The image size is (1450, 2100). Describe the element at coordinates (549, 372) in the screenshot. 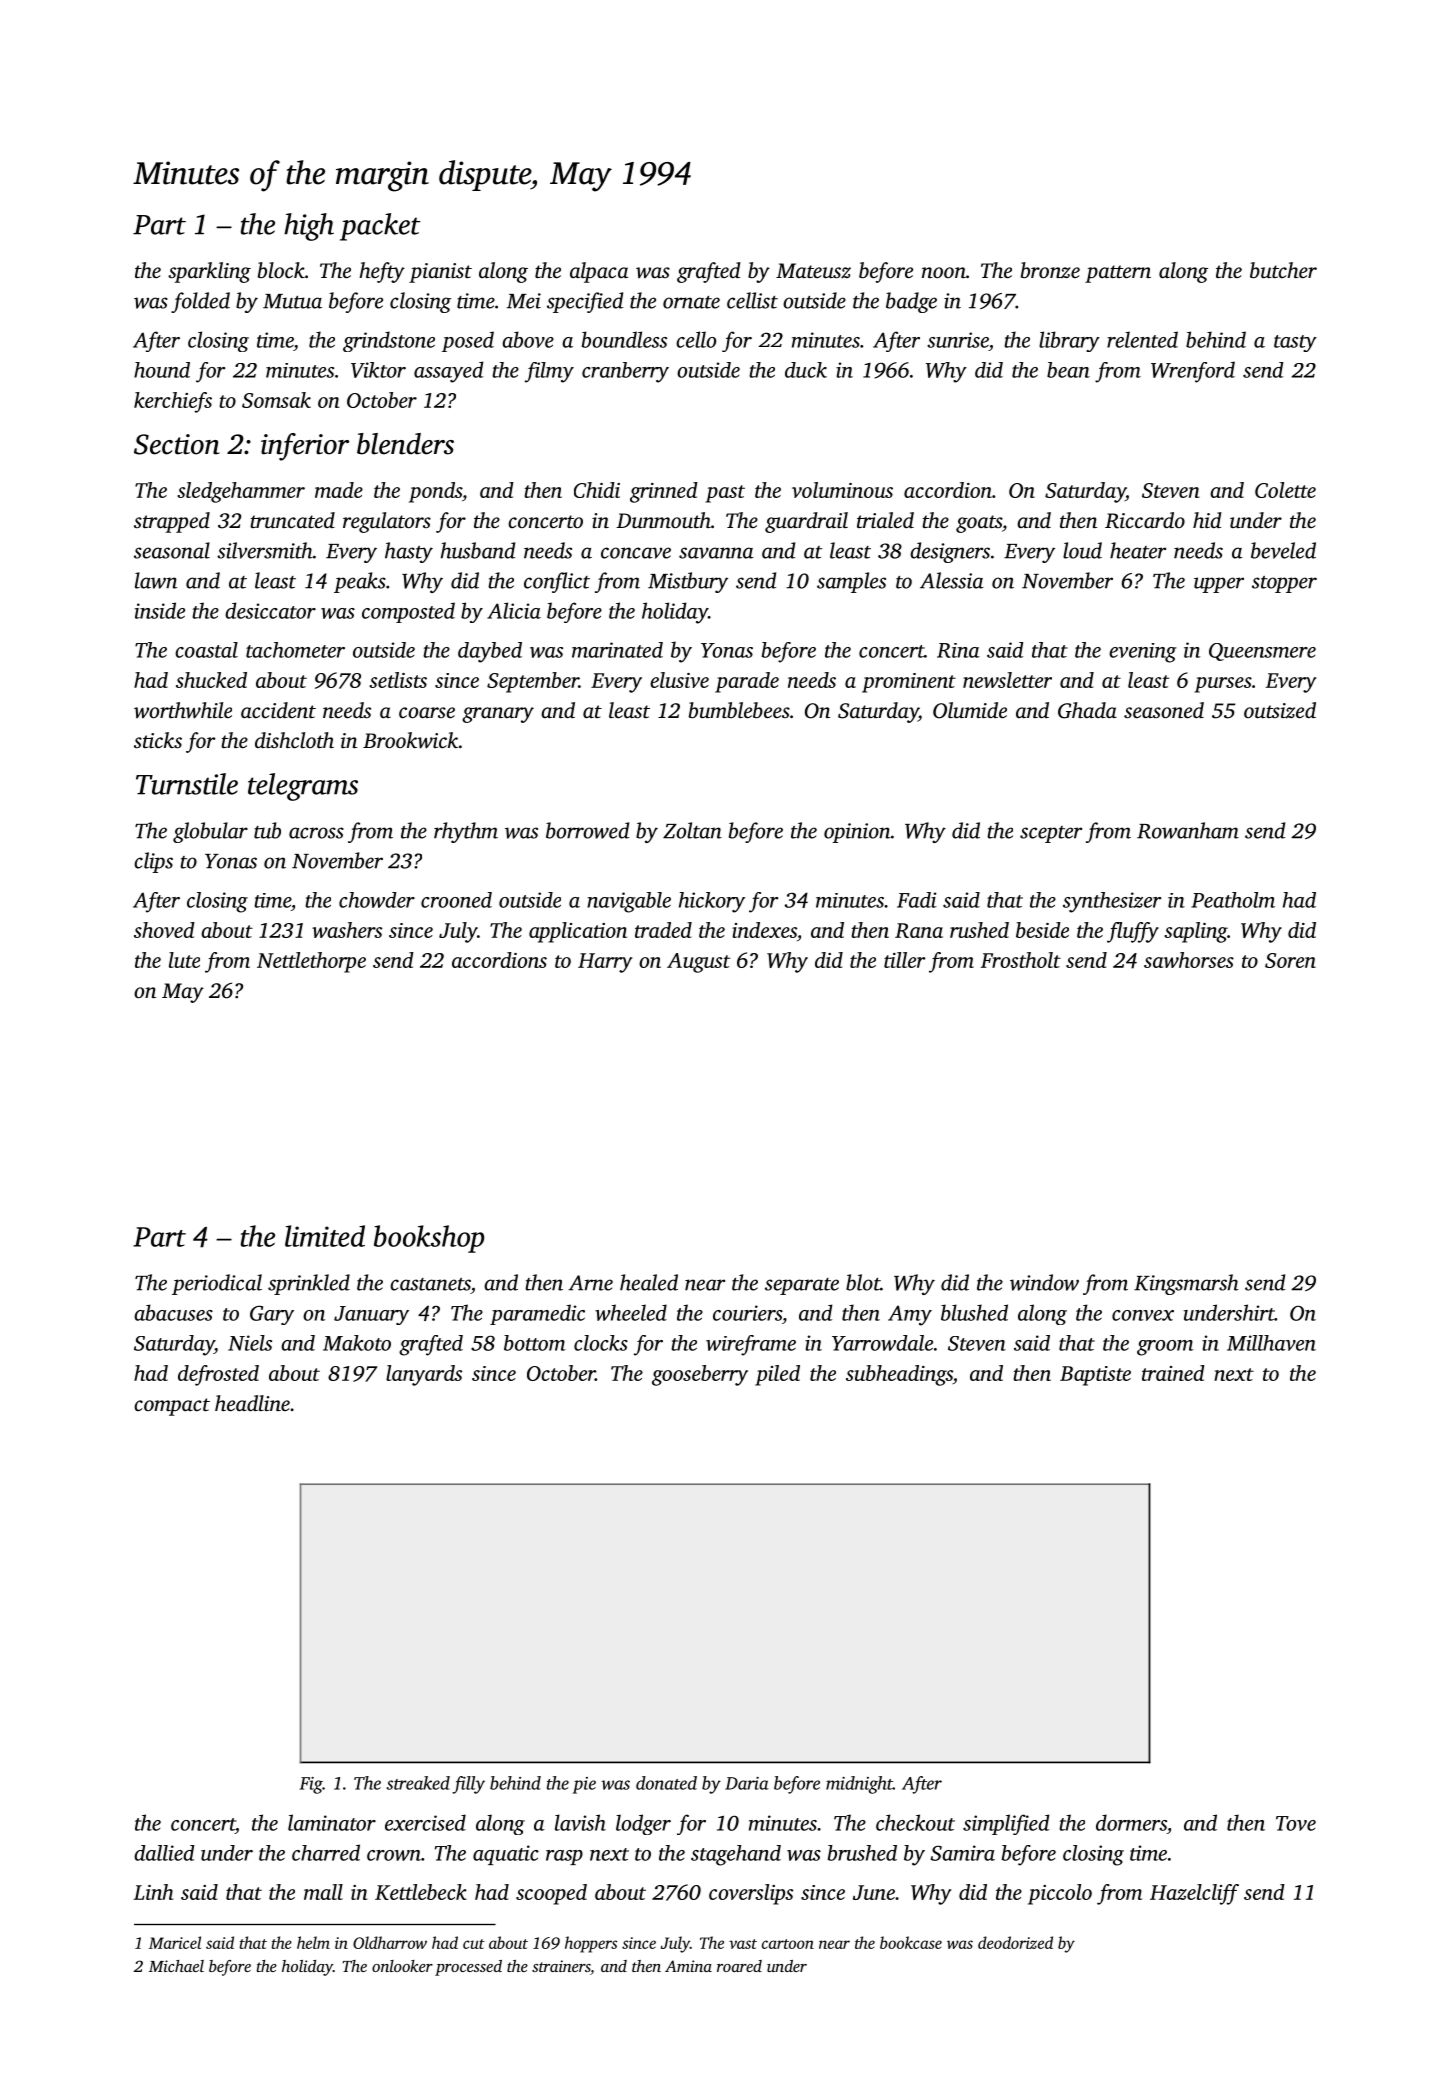

I see `filmy` at that location.
